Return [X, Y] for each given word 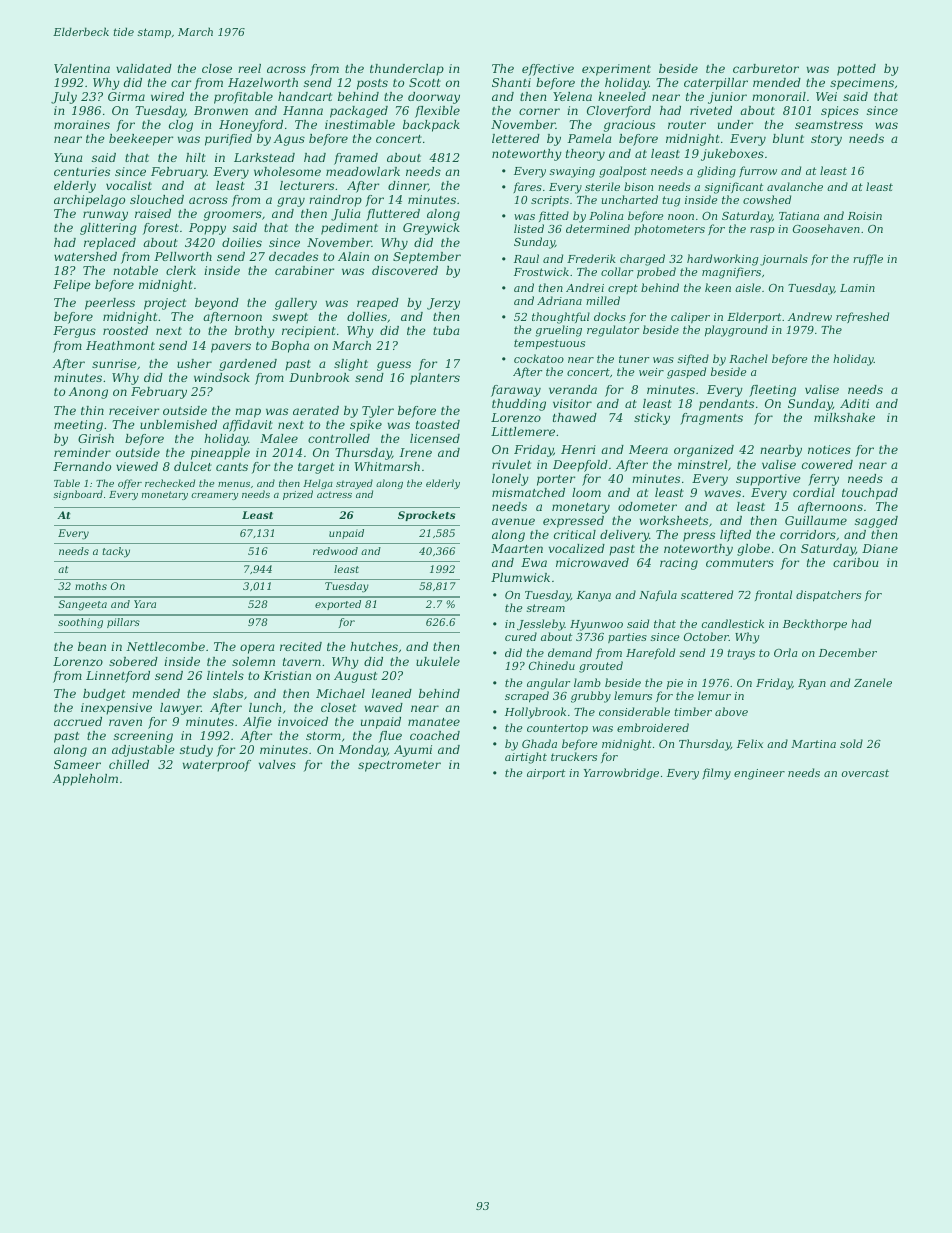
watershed [85, 256]
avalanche [795, 186]
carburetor [766, 68]
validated [144, 68]
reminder [82, 452]
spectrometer [399, 766]
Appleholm [85, 780]
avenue [513, 521]
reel [249, 68]
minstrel [702, 464]
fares [527, 187]
